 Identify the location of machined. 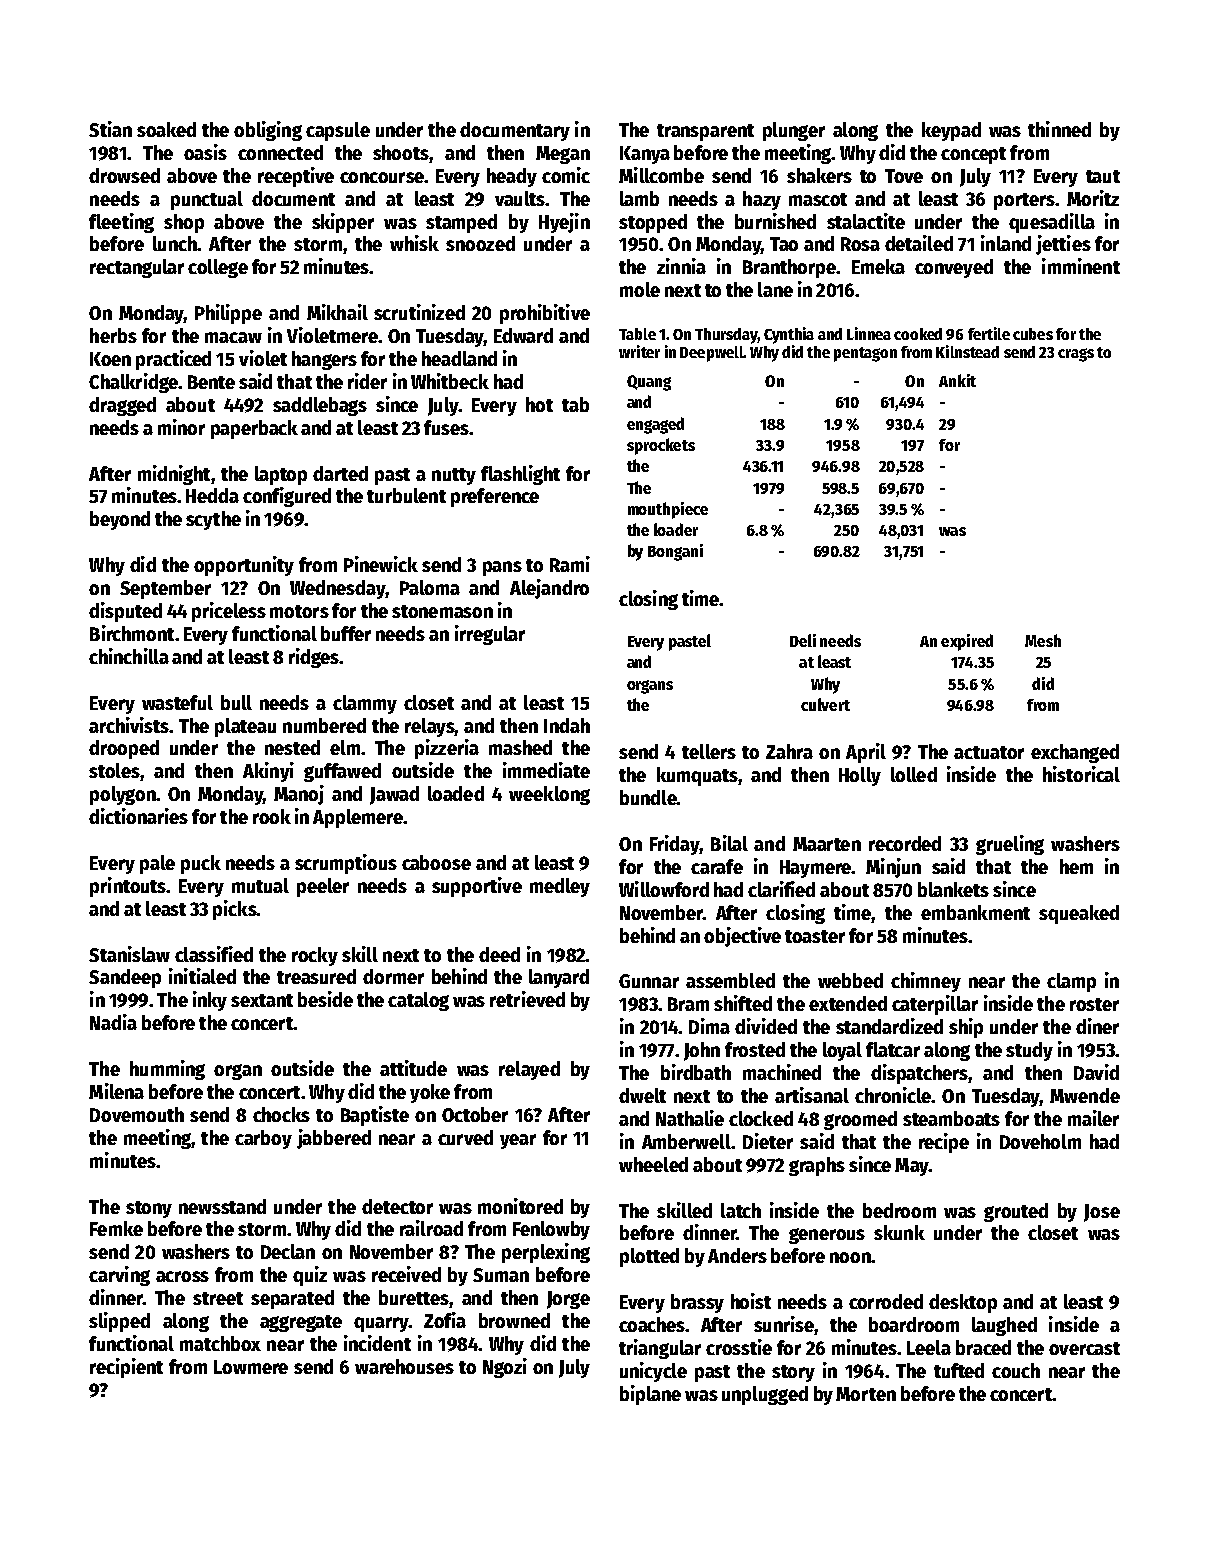
(782, 1072).
